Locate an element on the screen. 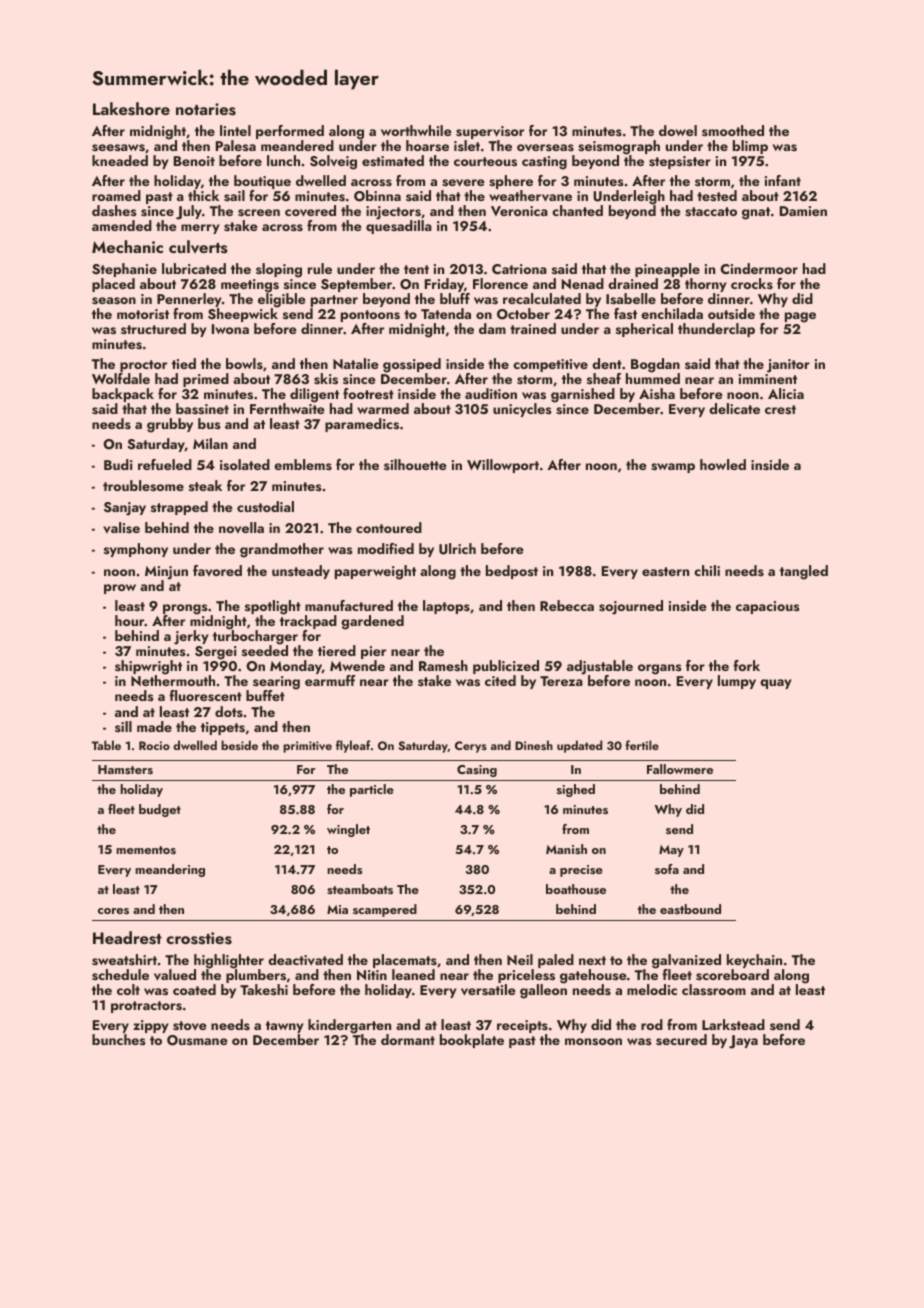 The height and width of the screenshot is (1308, 924). pineapple is located at coordinates (667, 270).
